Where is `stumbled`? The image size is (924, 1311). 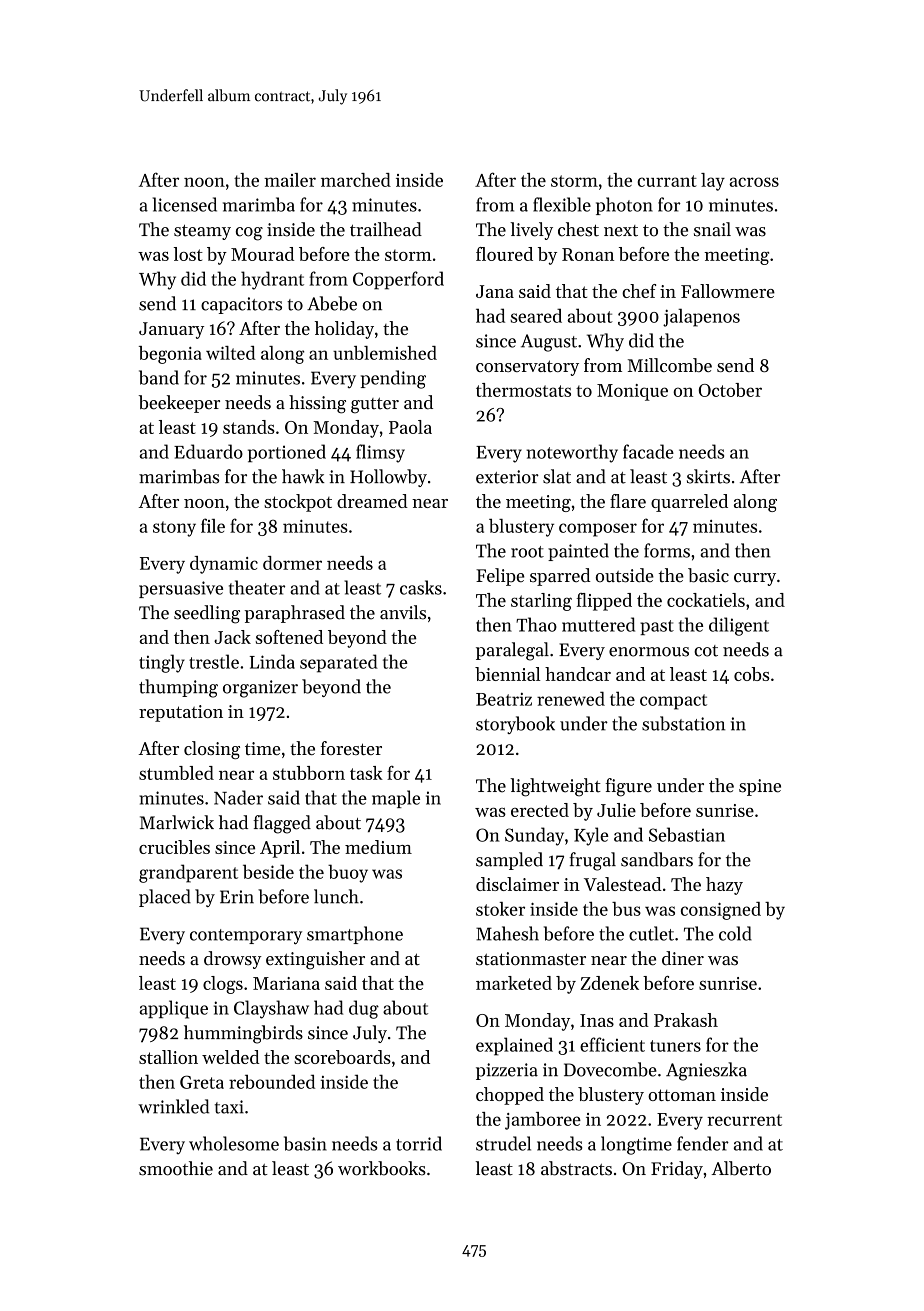
stumbled is located at coordinates (176, 773).
